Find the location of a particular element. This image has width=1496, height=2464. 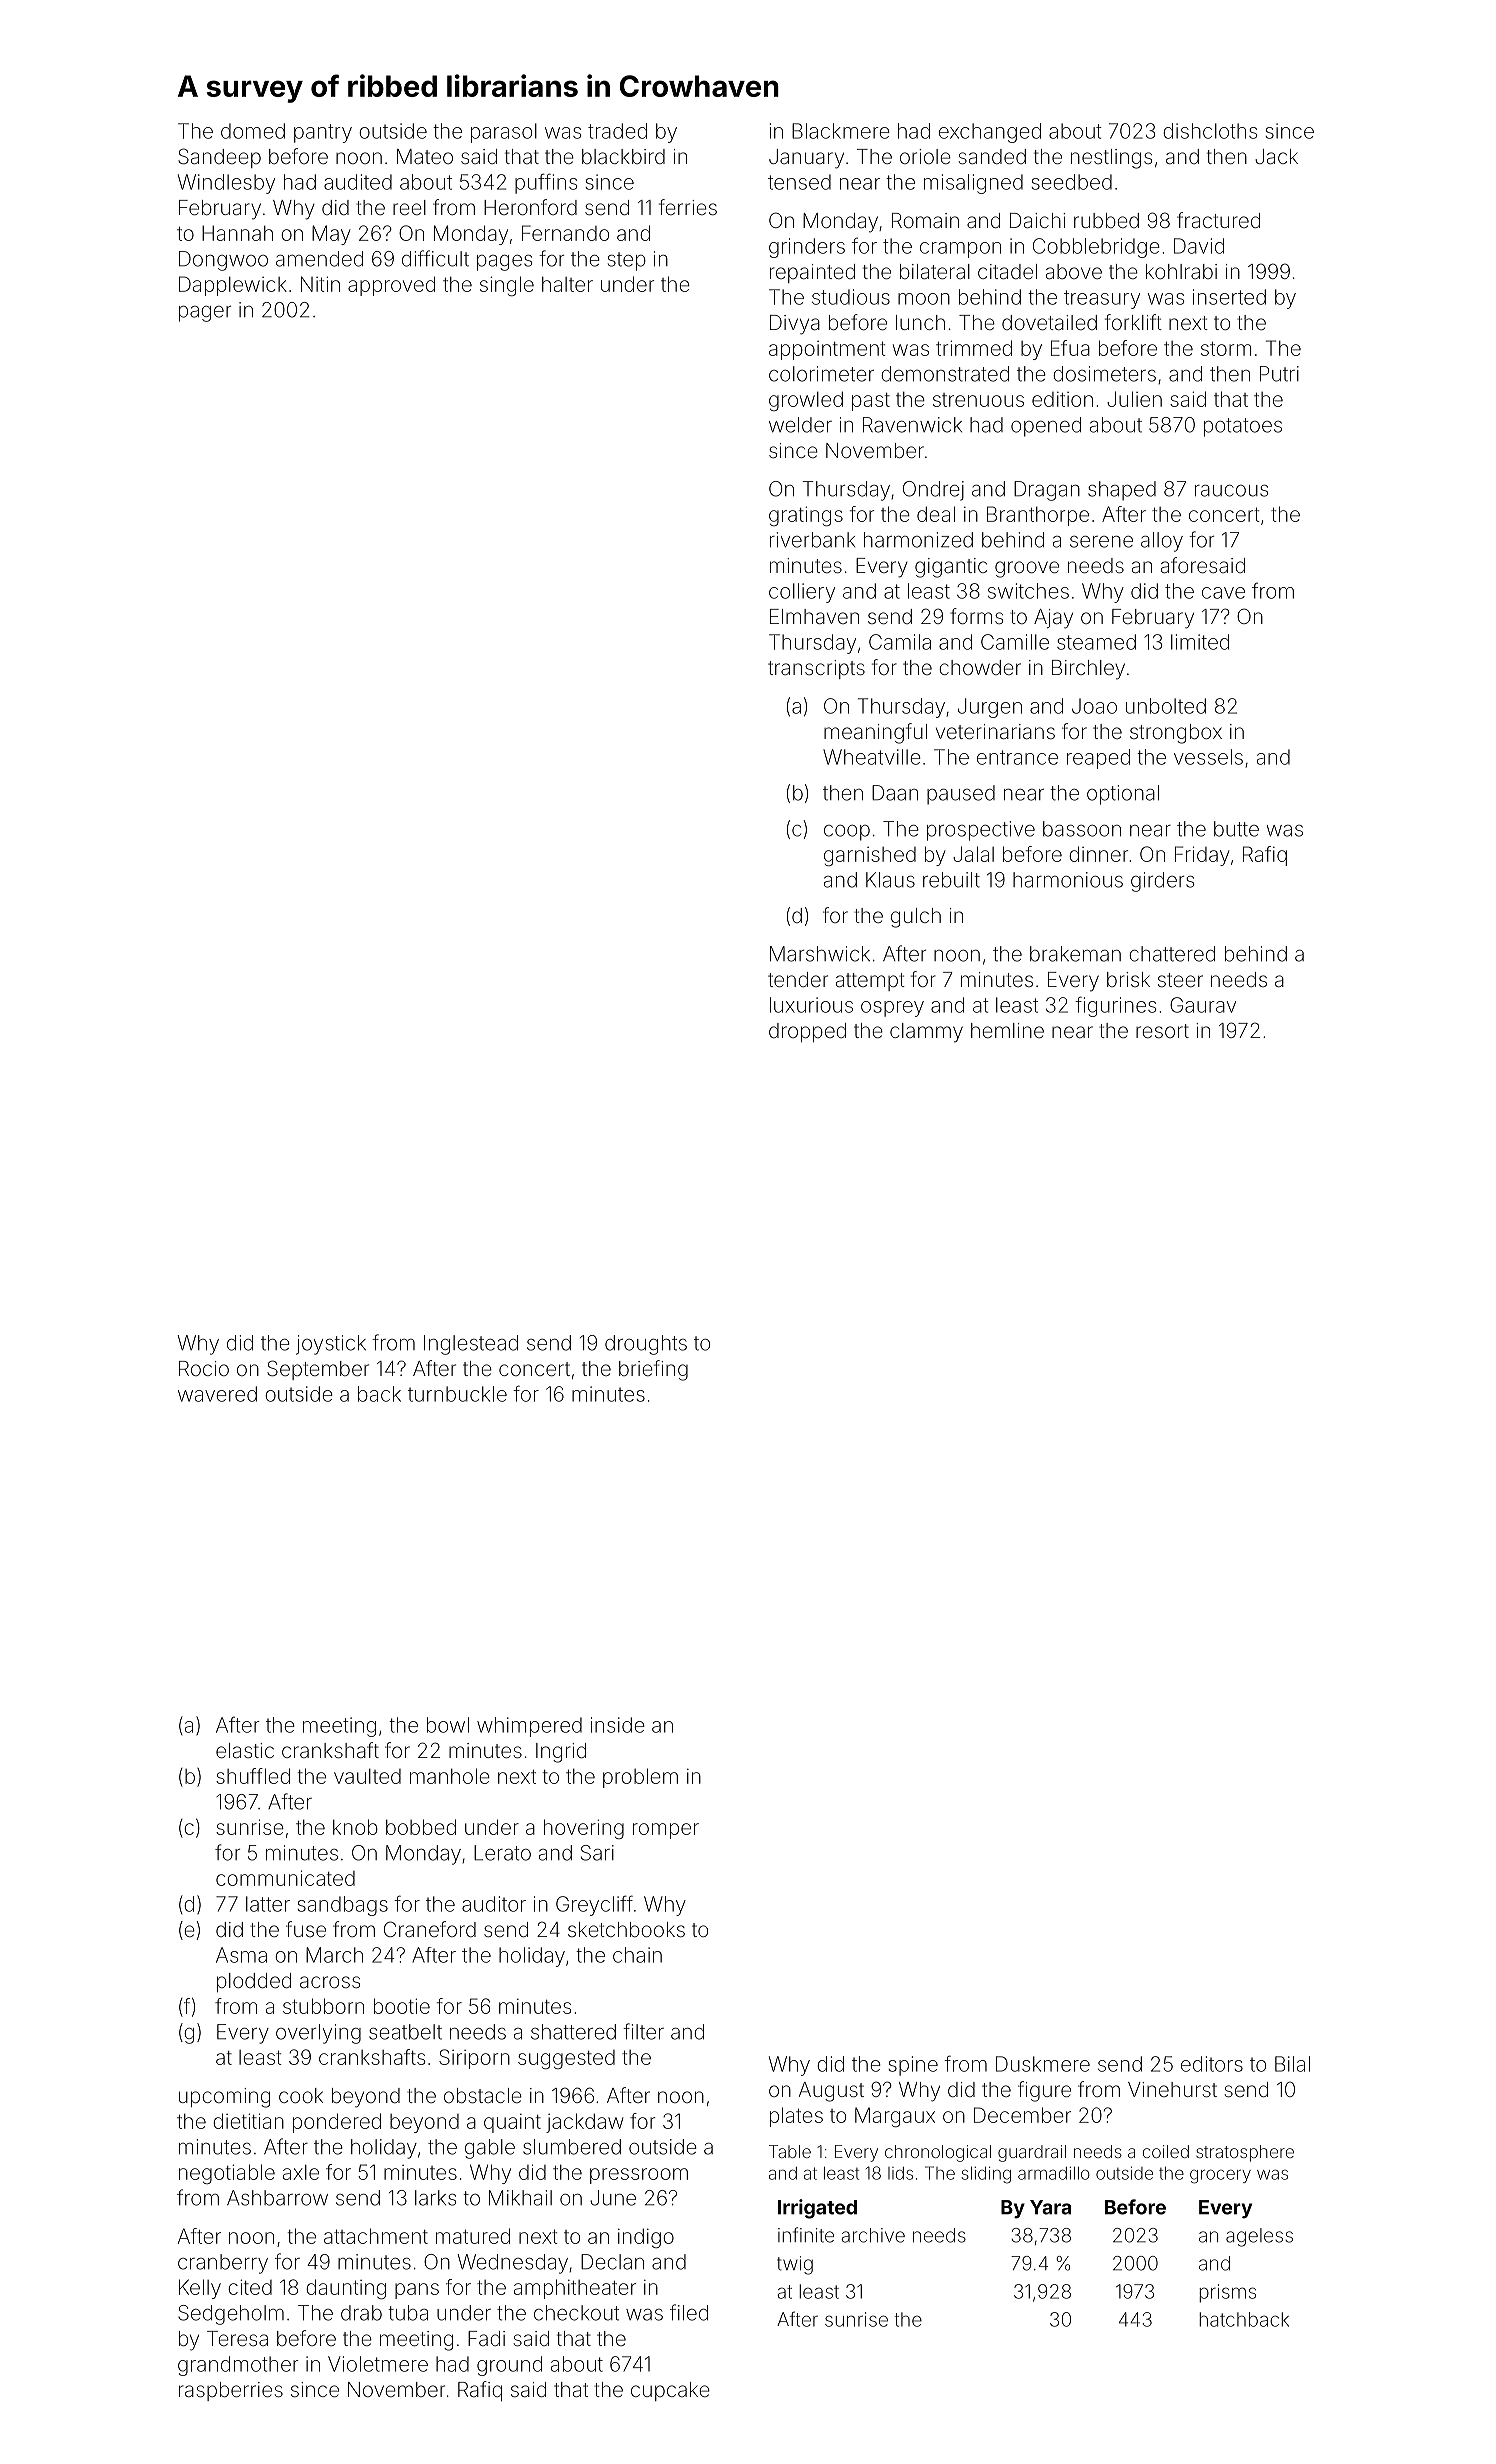

resort is located at coordinates (1162, 1031).
